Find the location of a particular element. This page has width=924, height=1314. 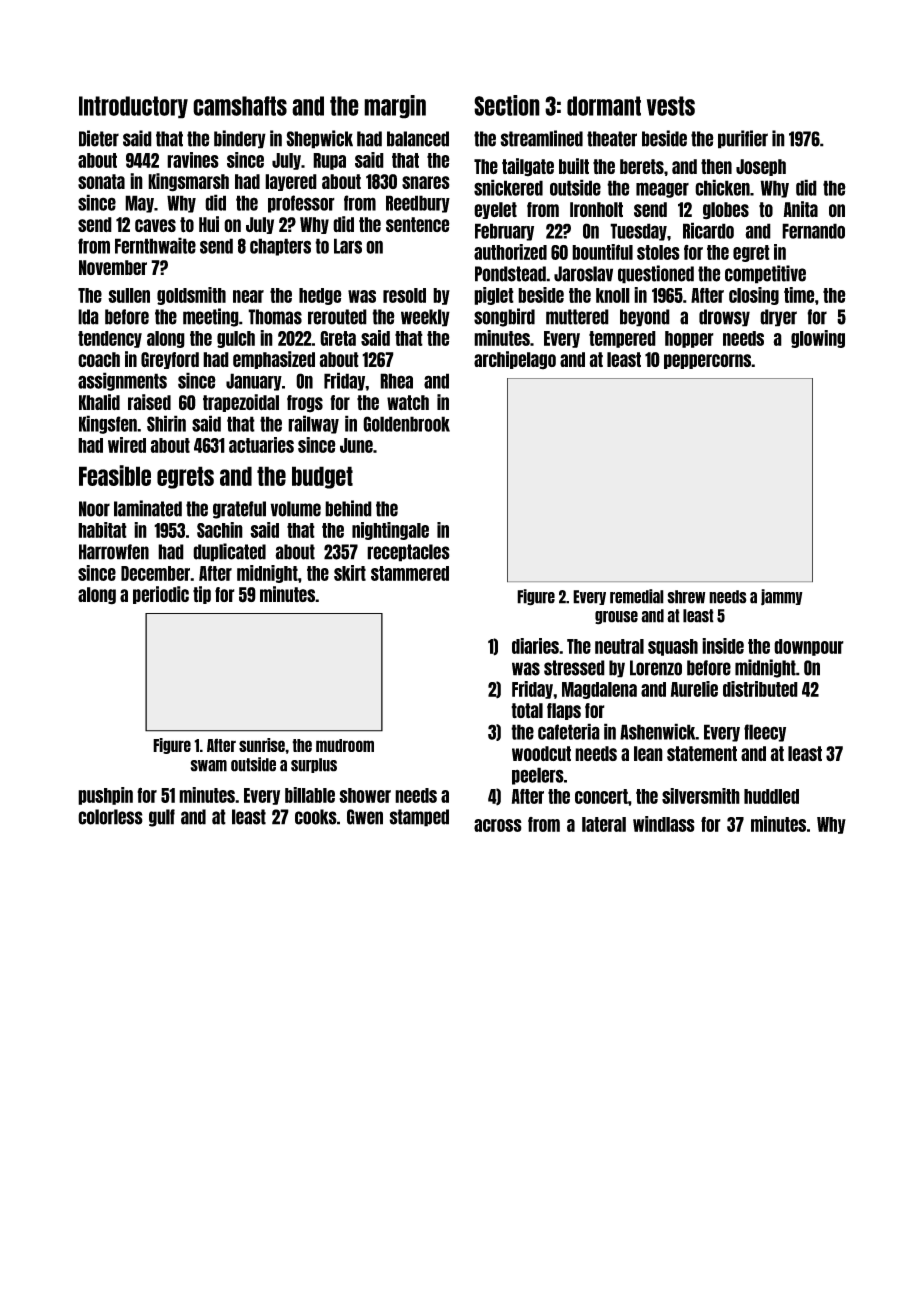

huddled is located at coordinates (771, 796).
